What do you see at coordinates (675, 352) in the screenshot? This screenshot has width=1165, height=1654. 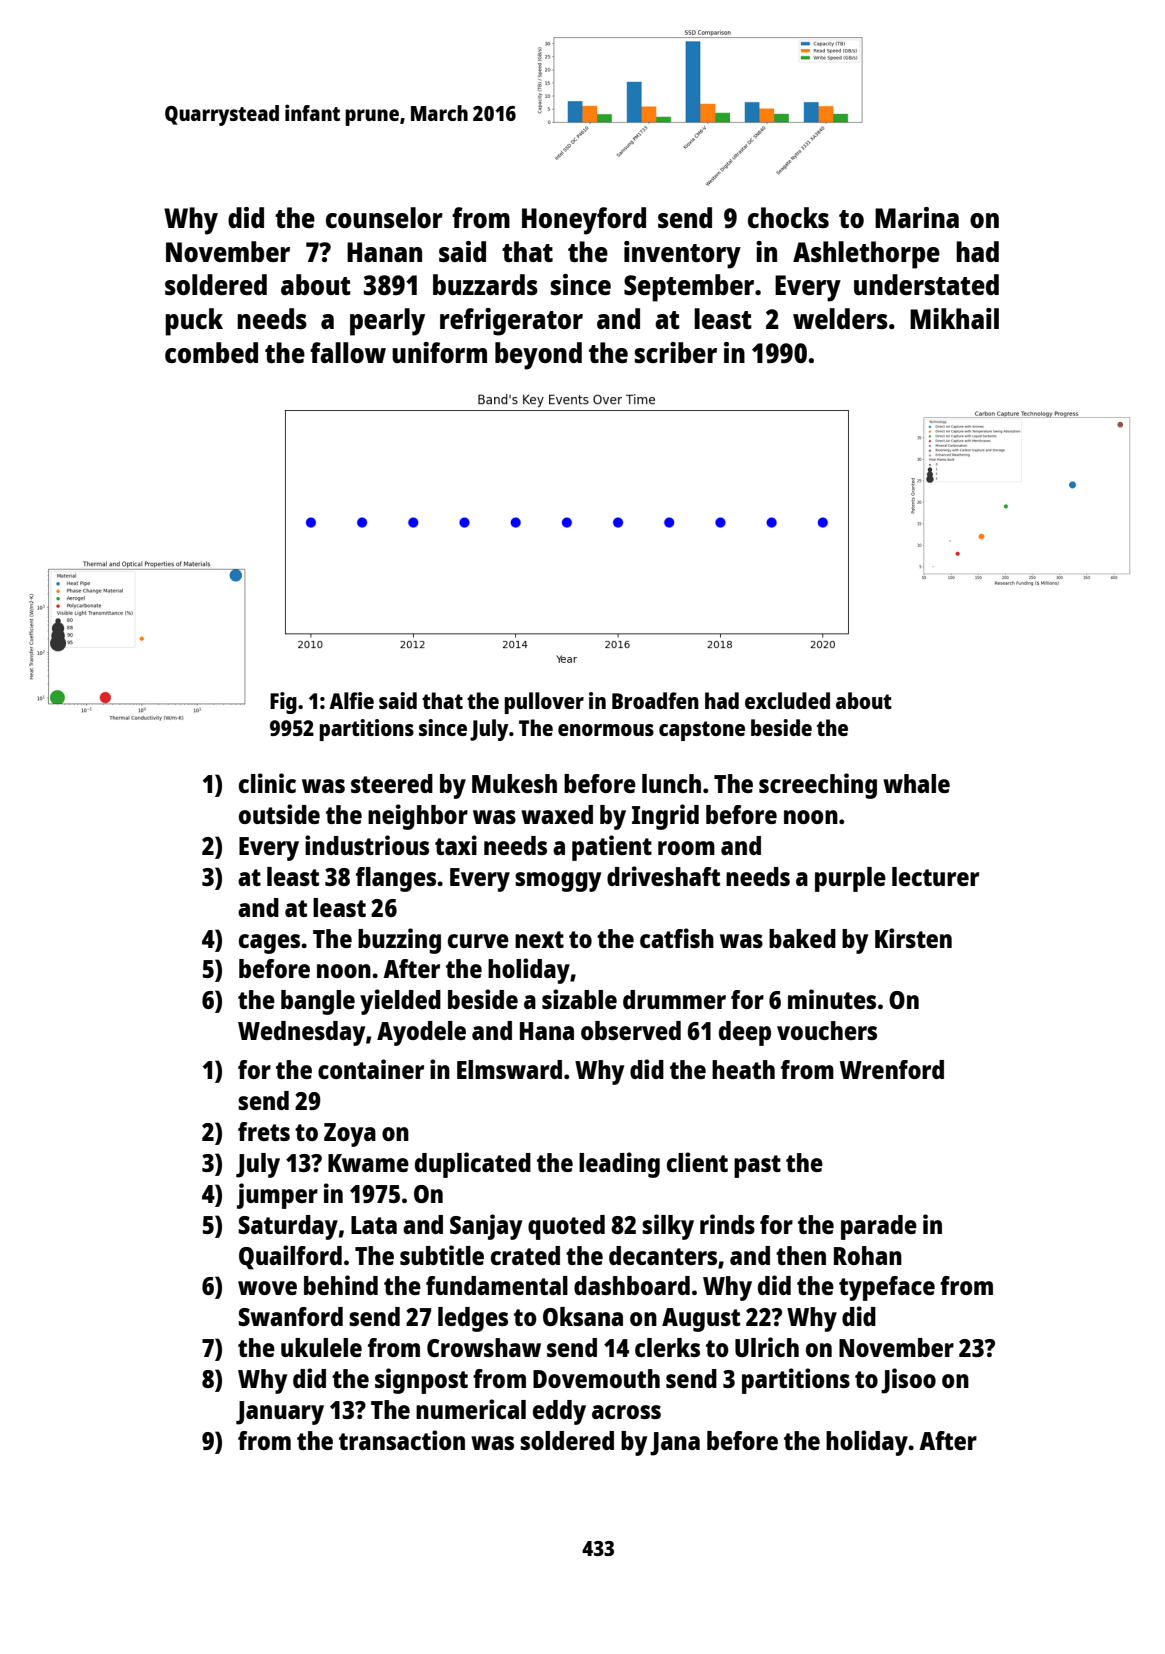 I see `scriber` at bounding box center [675, 352].
